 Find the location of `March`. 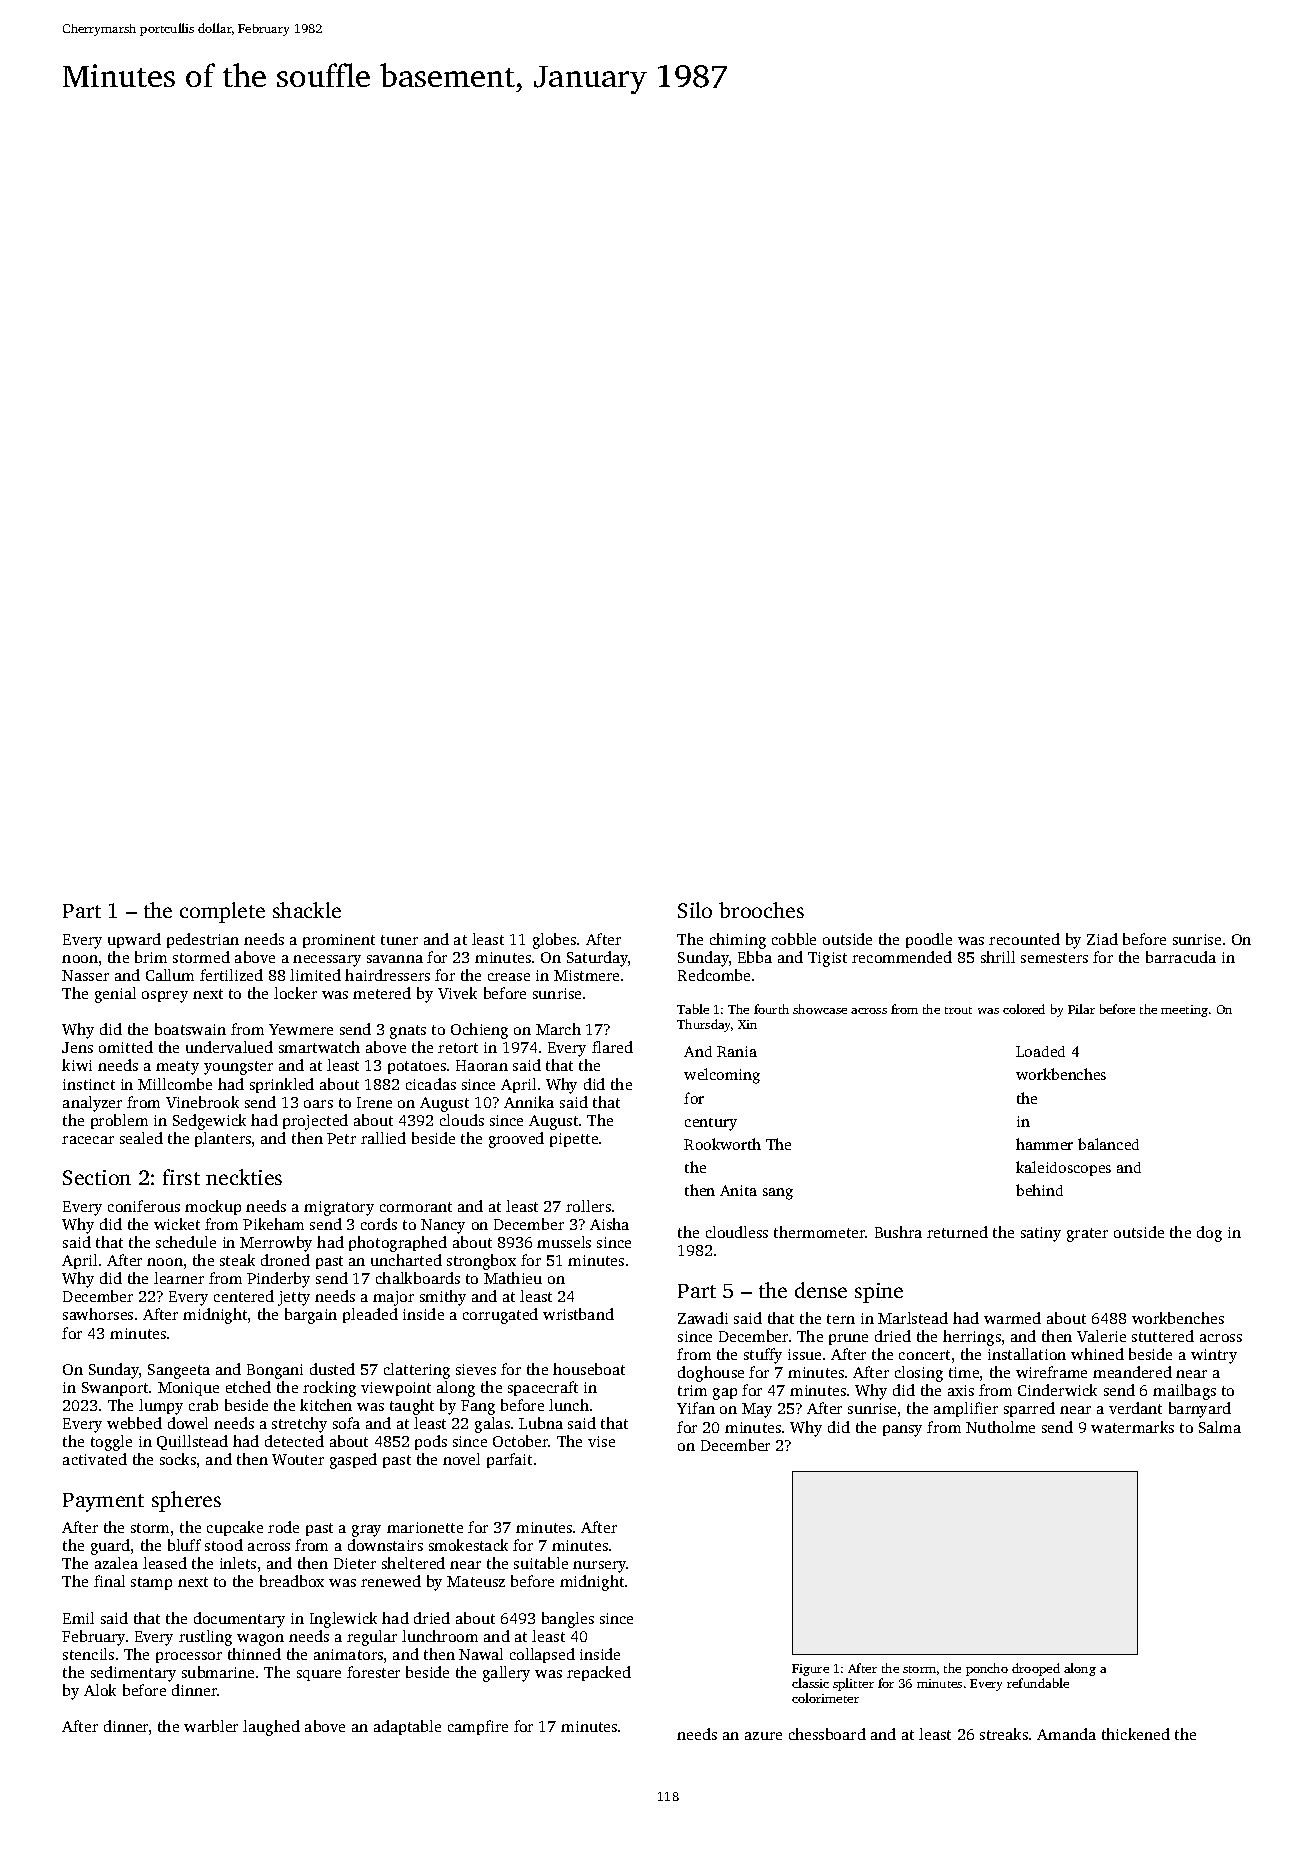

March is located at coordinates (558, 1029).
